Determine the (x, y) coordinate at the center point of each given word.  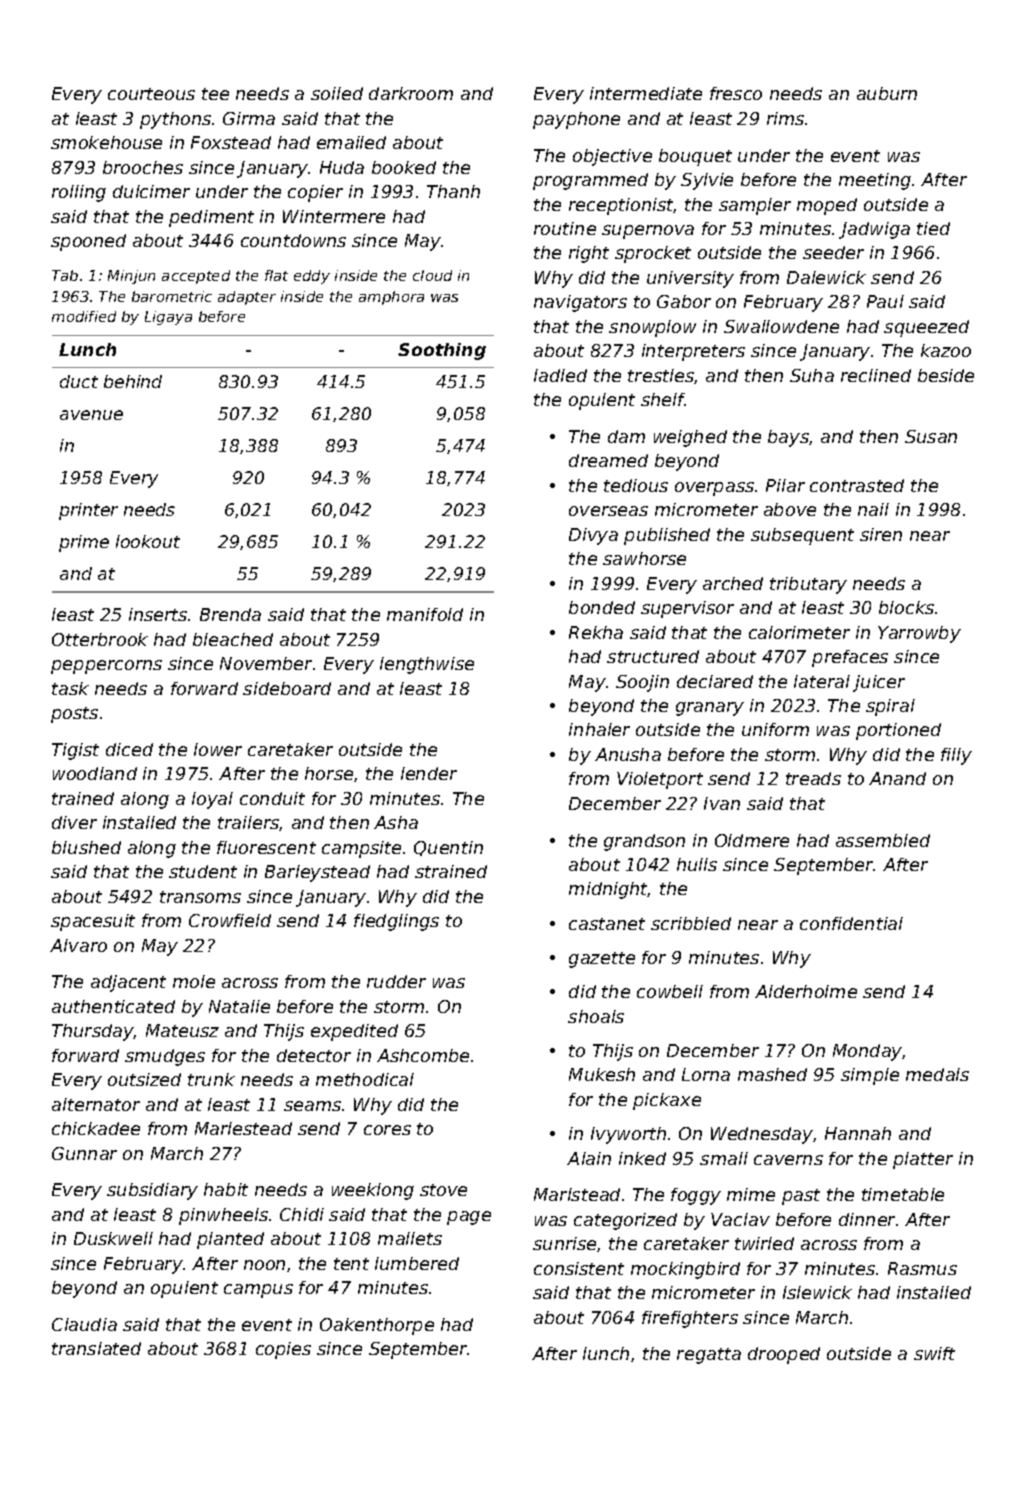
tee (215, 94)
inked (642, 1158)
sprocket (653, 254)
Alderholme (806, 991)
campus (258, 1291)
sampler (755, 206)
